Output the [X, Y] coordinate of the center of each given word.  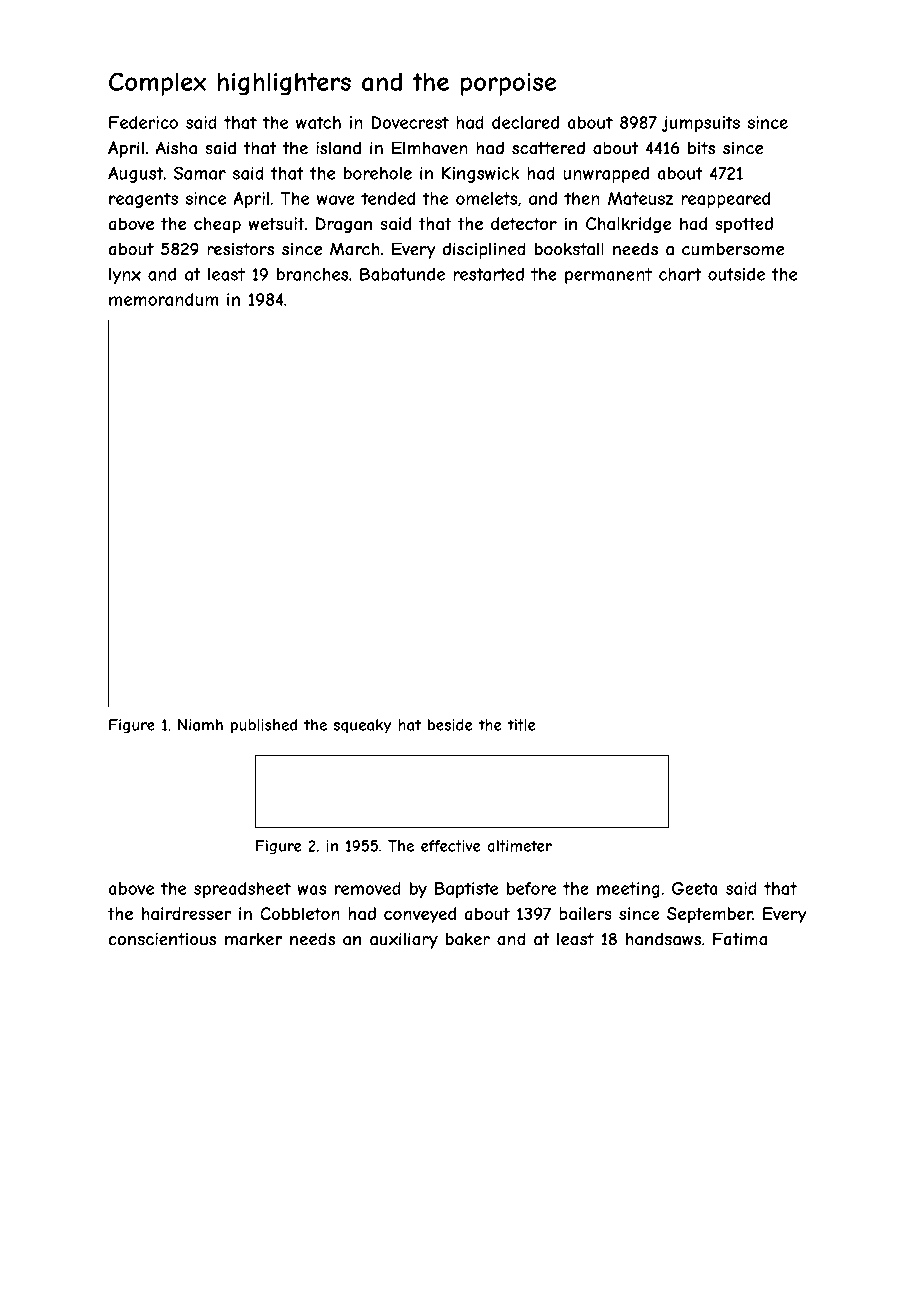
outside [736, 274]
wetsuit [276, 223]
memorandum [163, 299]
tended [388, 198]
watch [318, 122]
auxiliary [404, 940]
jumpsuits [701, 124]
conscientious [162, 939]
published [264, 726]
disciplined [484, 250]
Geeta [695, 888]
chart [680, 274]
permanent [608, 276]
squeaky [362, 726]
